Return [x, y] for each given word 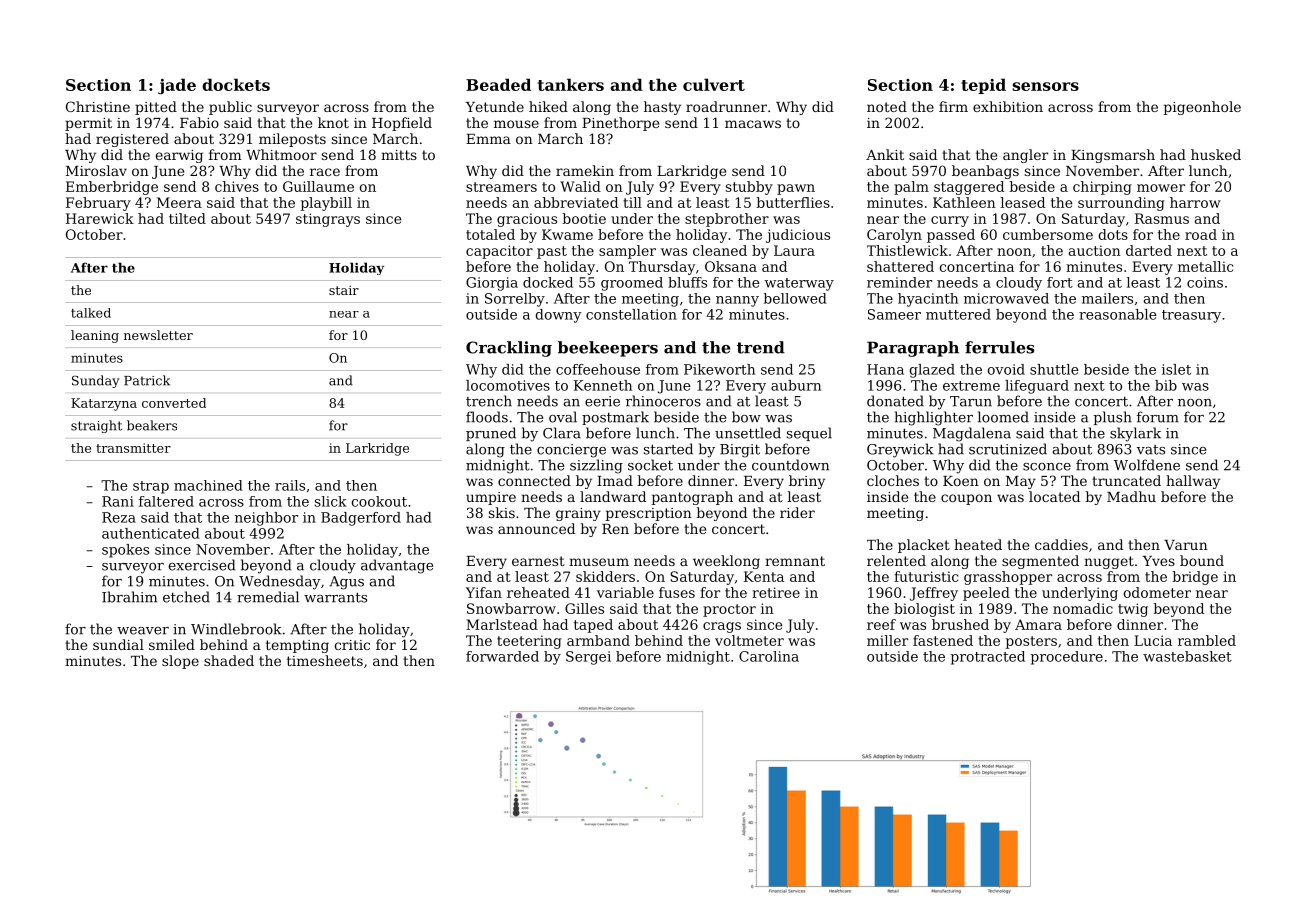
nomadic [1083, 608]
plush [1113, 418]
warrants [335, 597]
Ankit [885, 154]
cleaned [720, 250]
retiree [776, 592]
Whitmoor [281, 154]
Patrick [147, 380]
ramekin [585, 170]
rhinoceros [663, 401]
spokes [125, 551]
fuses [677, 592]
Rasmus [1162, 218]
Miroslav [96, 170]
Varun [1186, 545]
